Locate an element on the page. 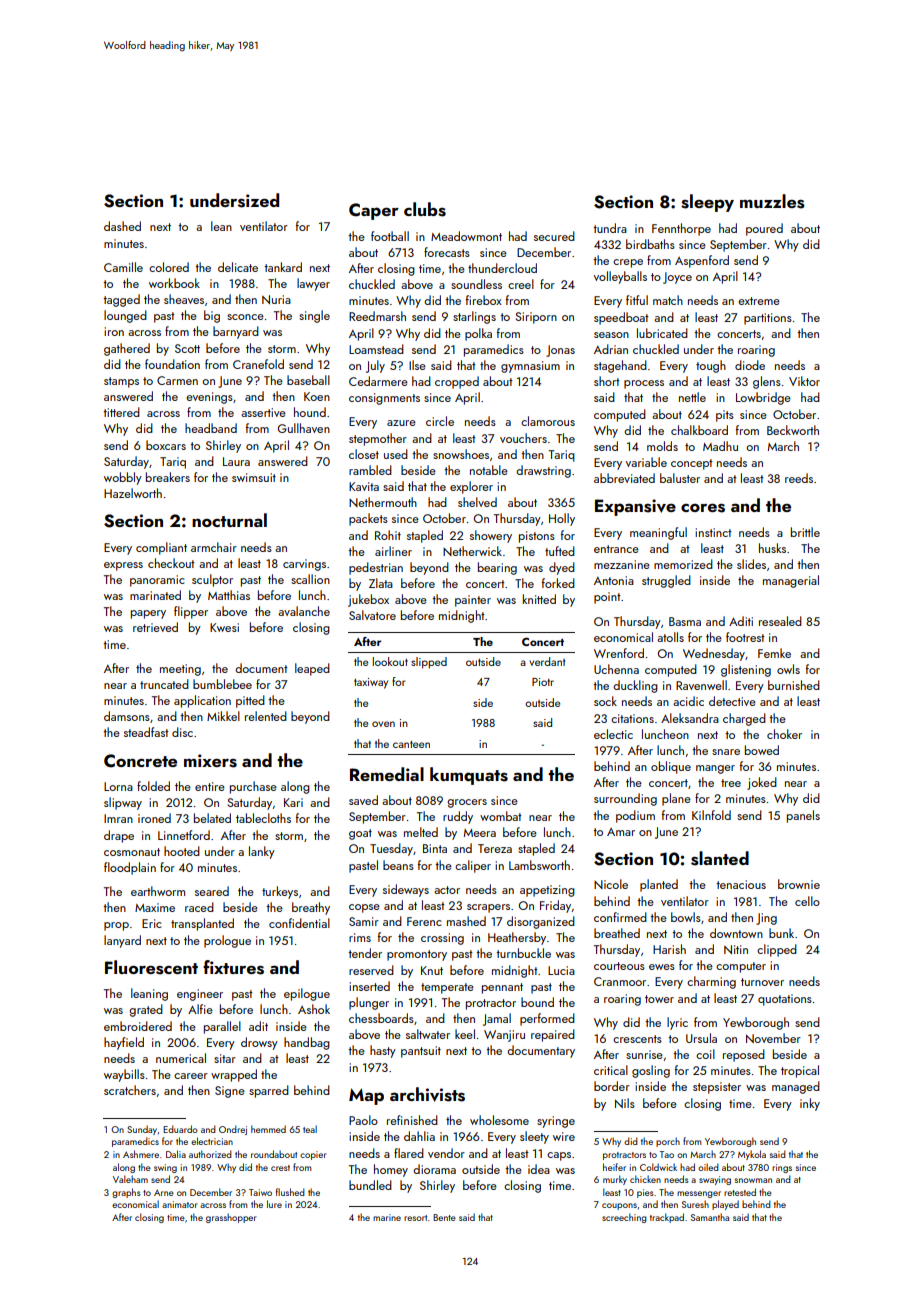  detective is located at coordinates (732, 701).
